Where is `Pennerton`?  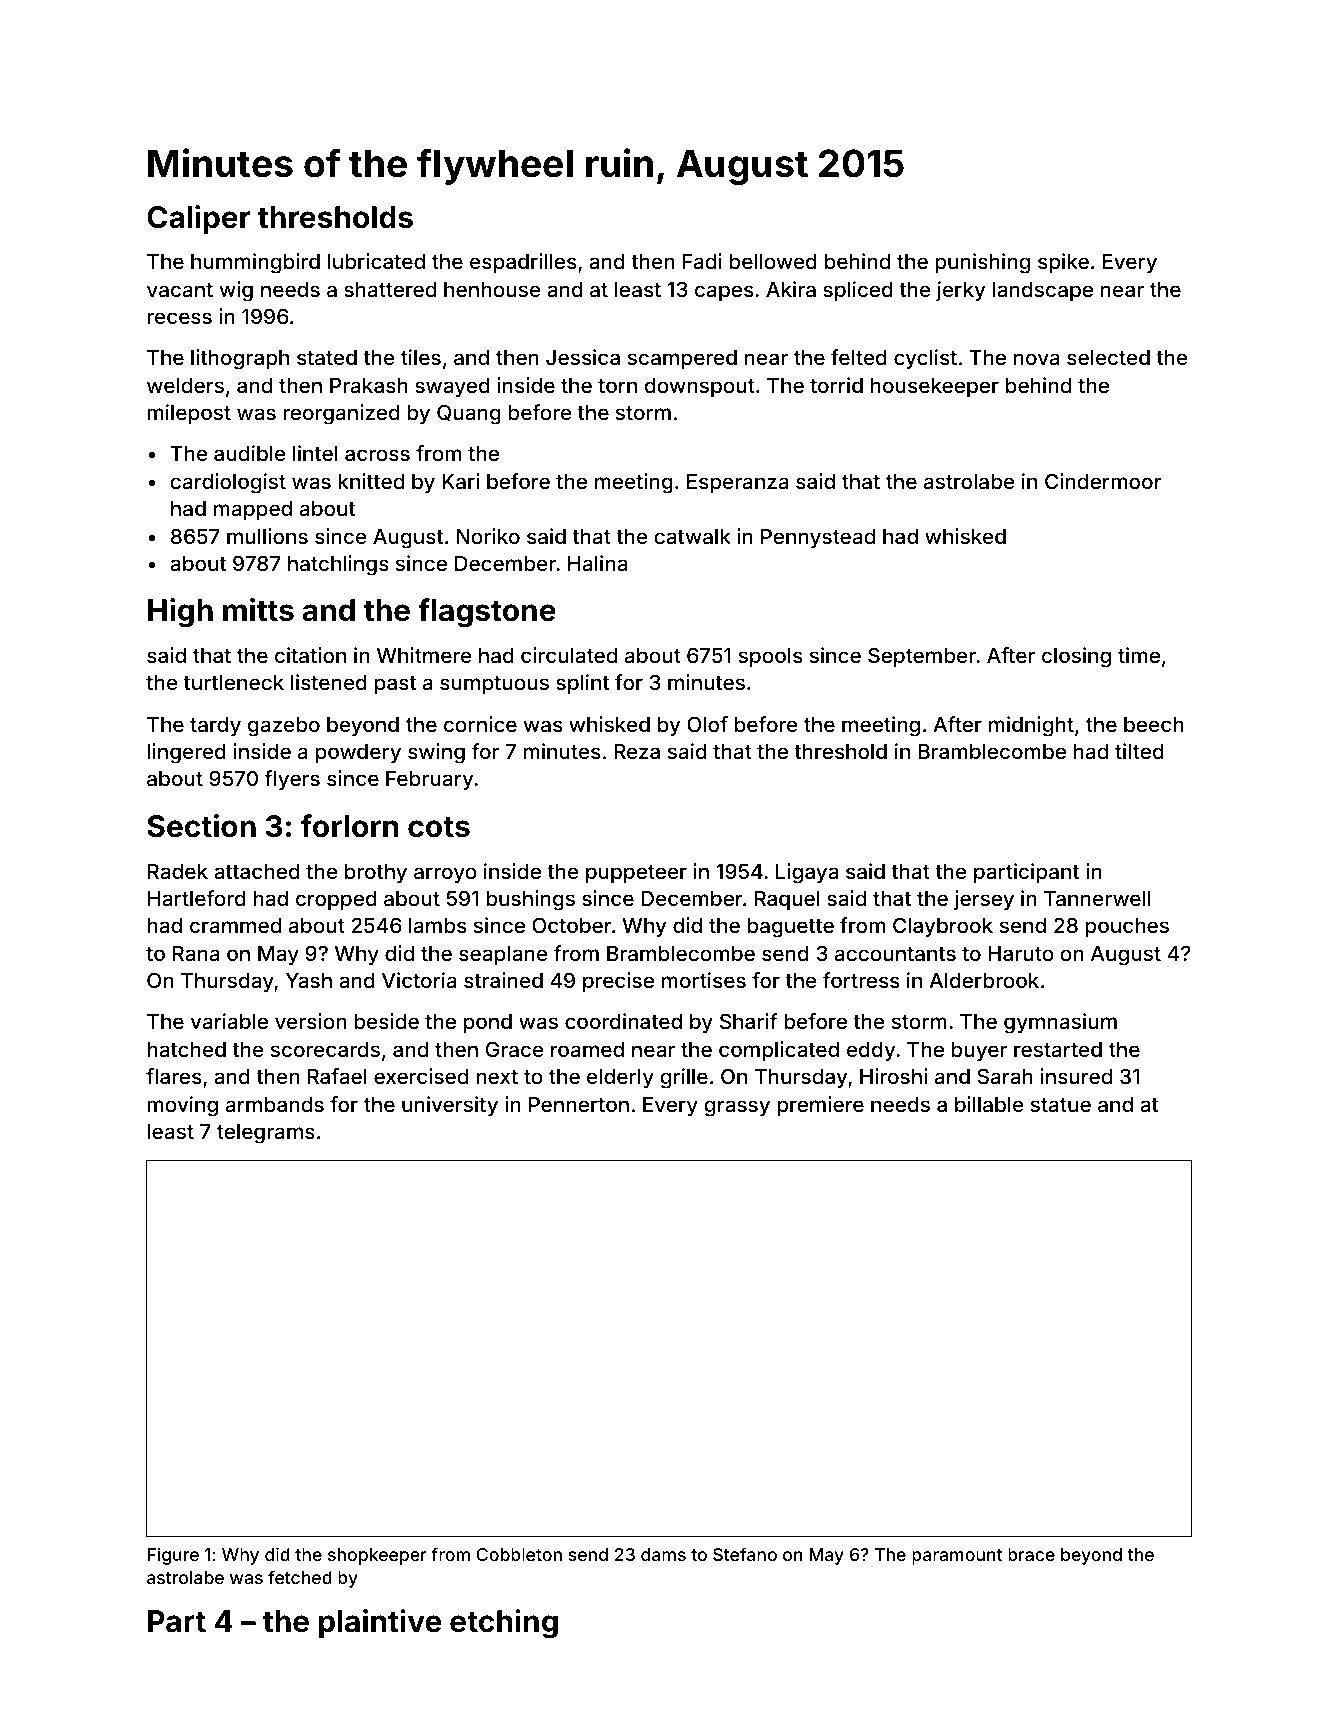
Pennerton is located at coordinates (579, 1104).
